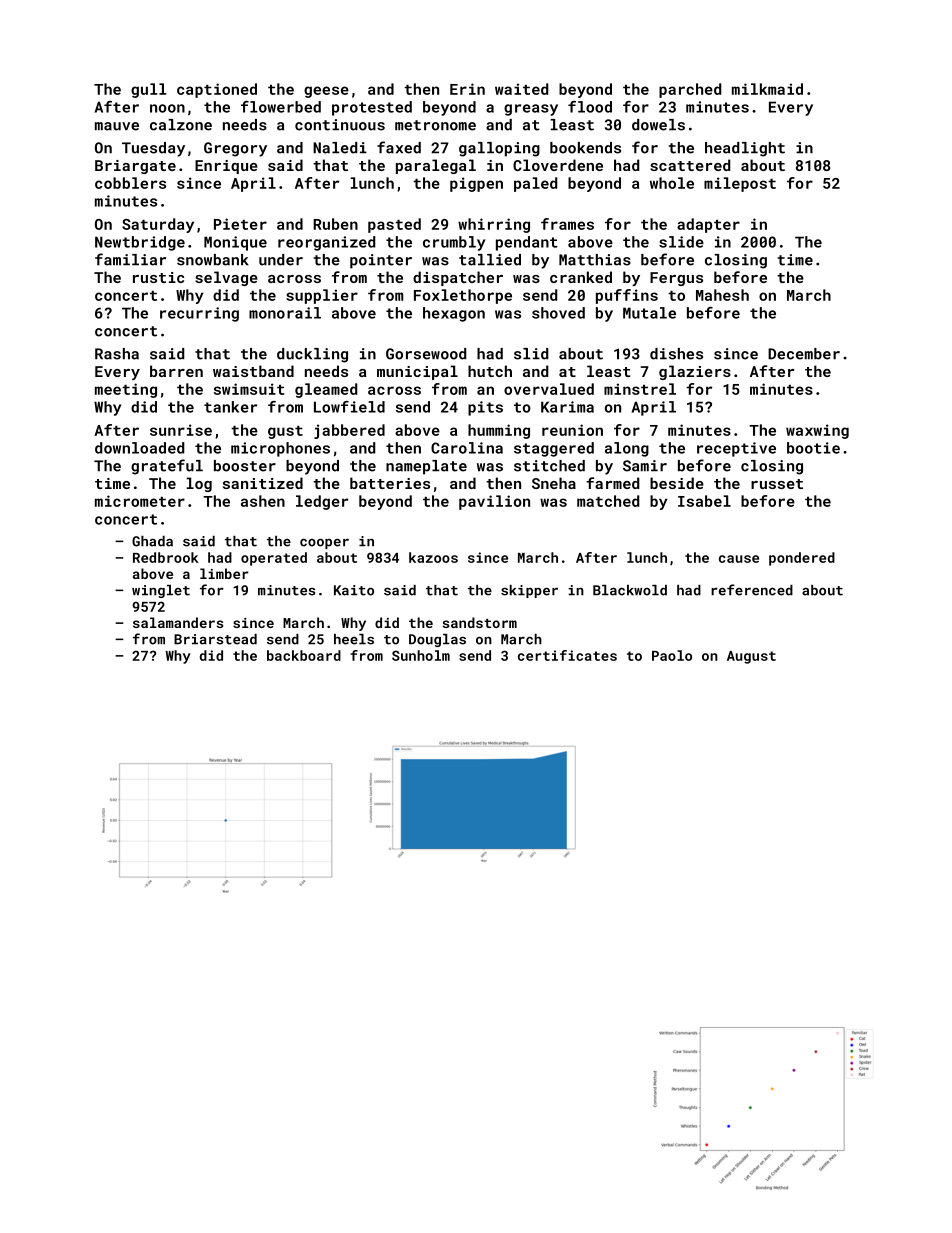 Image resolution: width=952 pixels, height=1233 pixels. Describe the element at coordinates (480, 622) in the screenshot. I see `sandstorm` at that location.
